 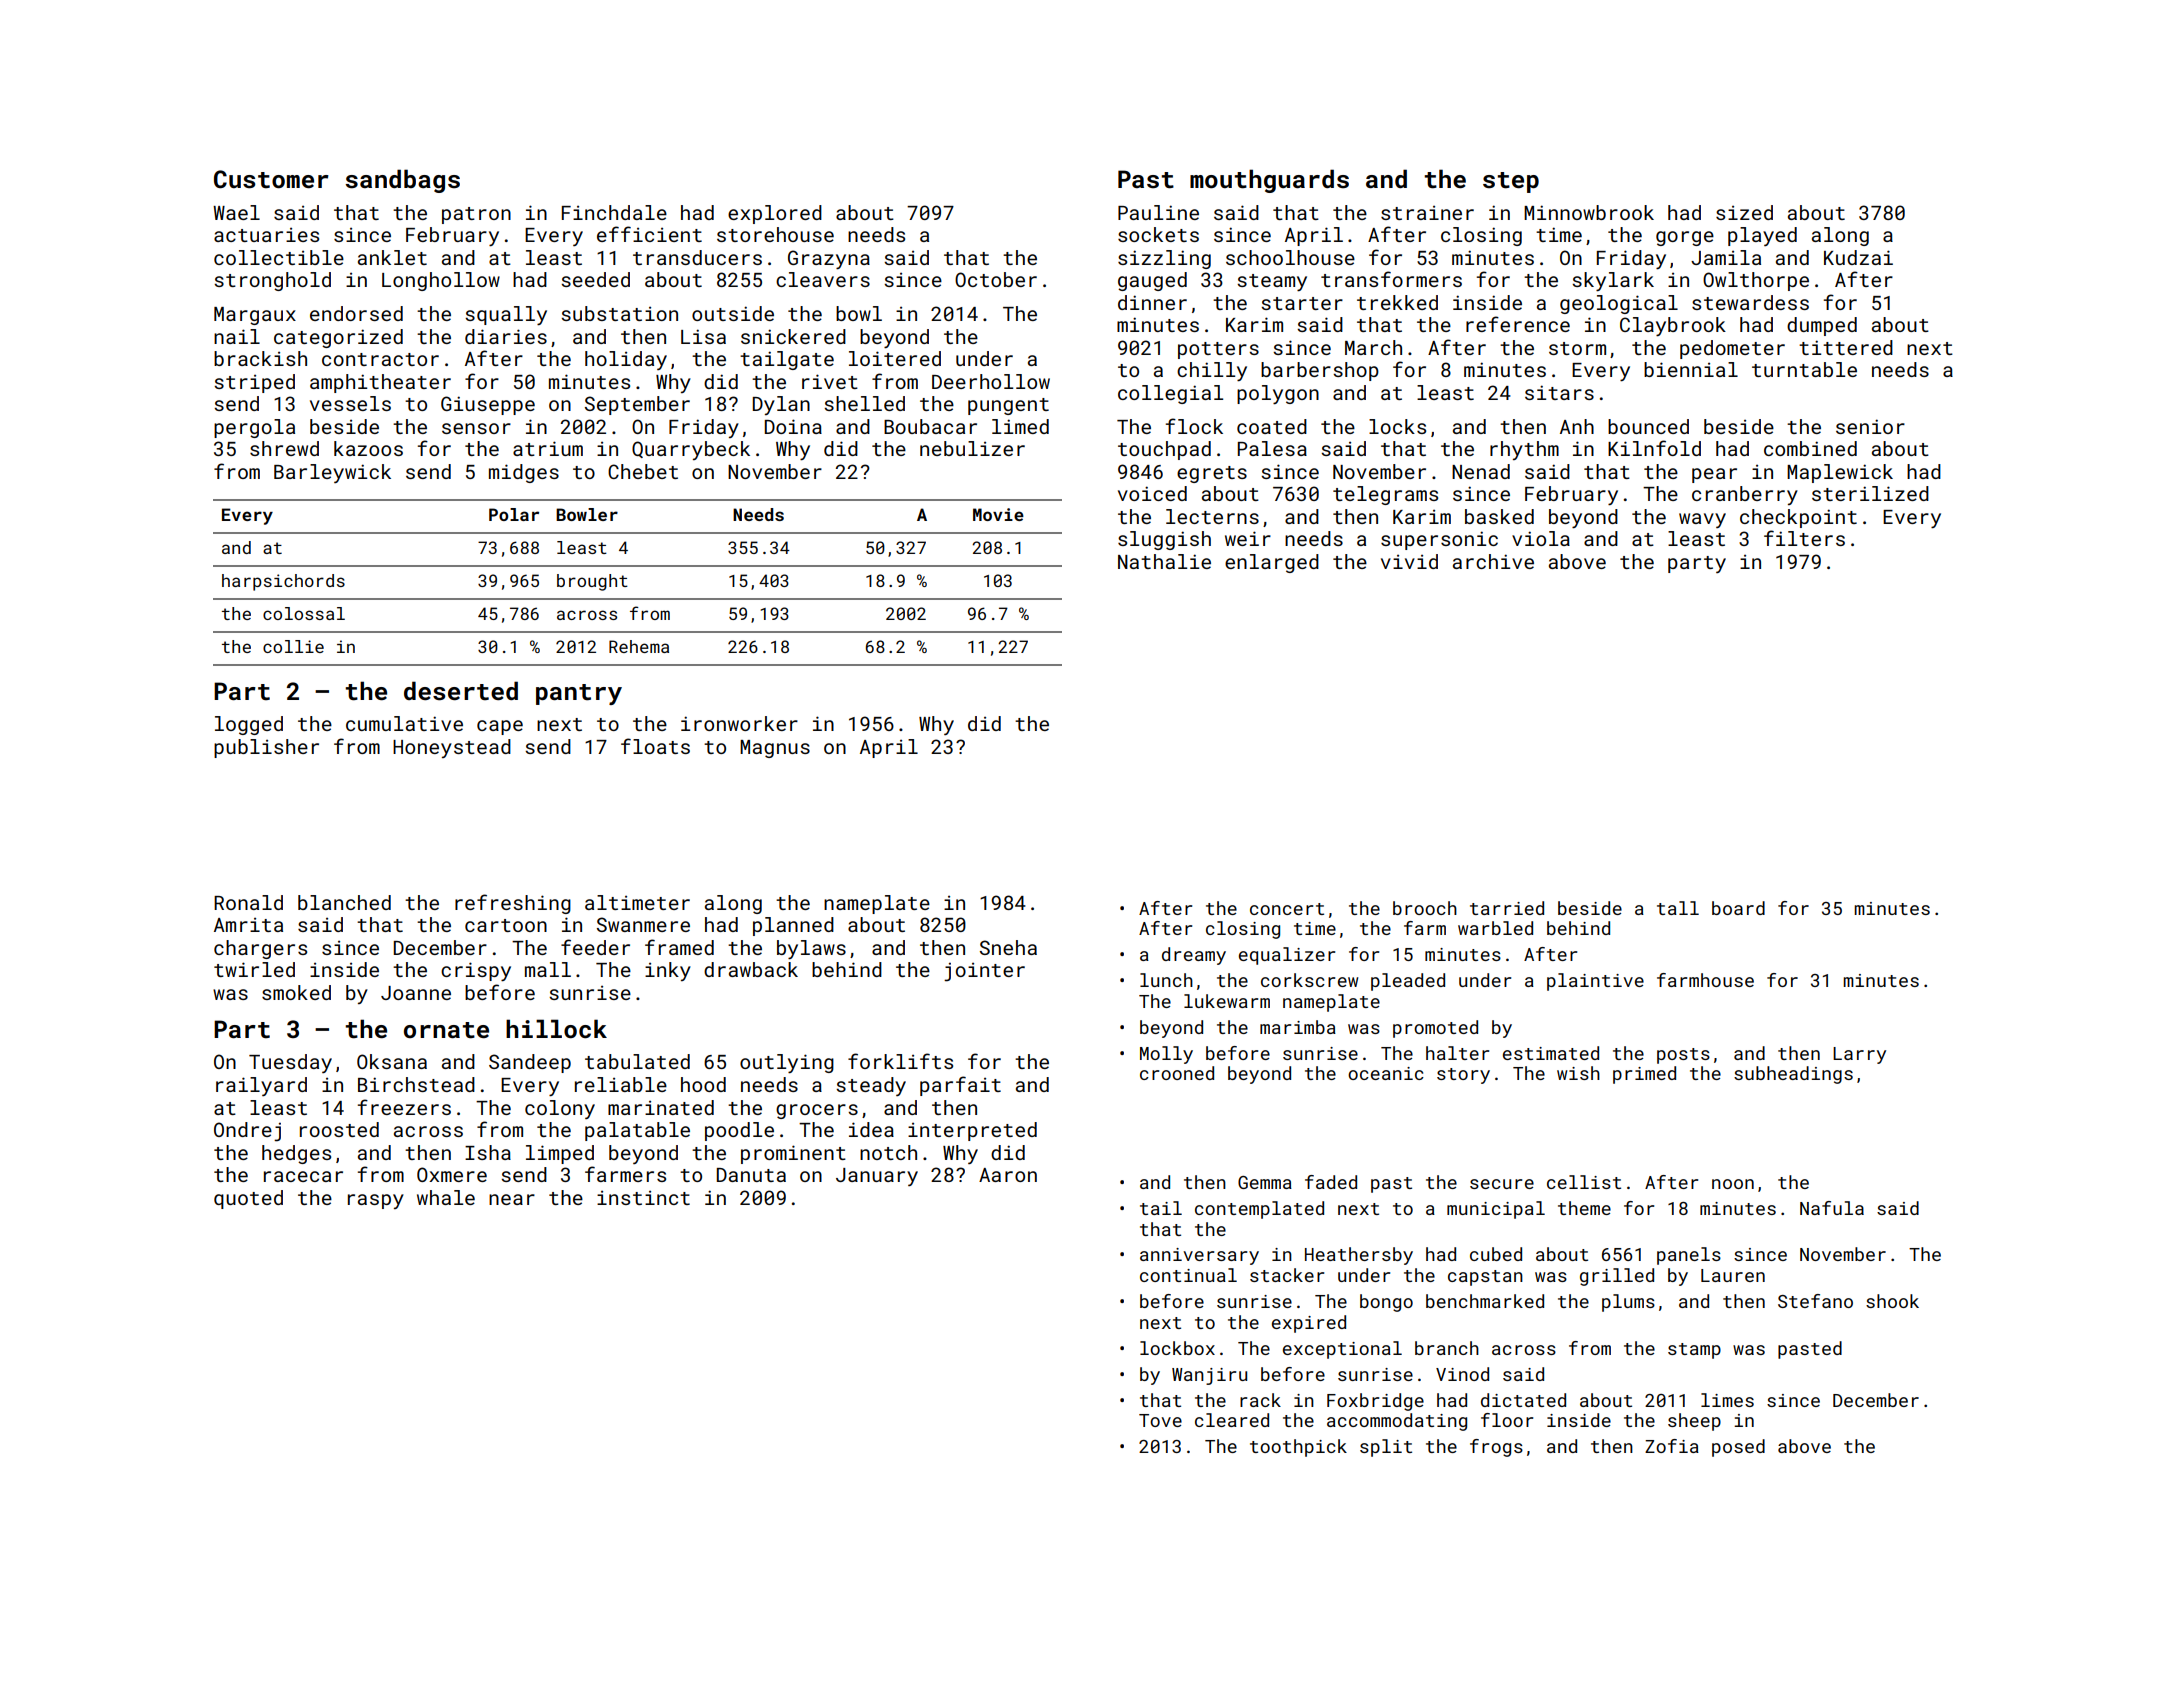 What do you see at coordinates (643, 1198) in the page?
I see `instinct` at bounding box center [643, 1198].
